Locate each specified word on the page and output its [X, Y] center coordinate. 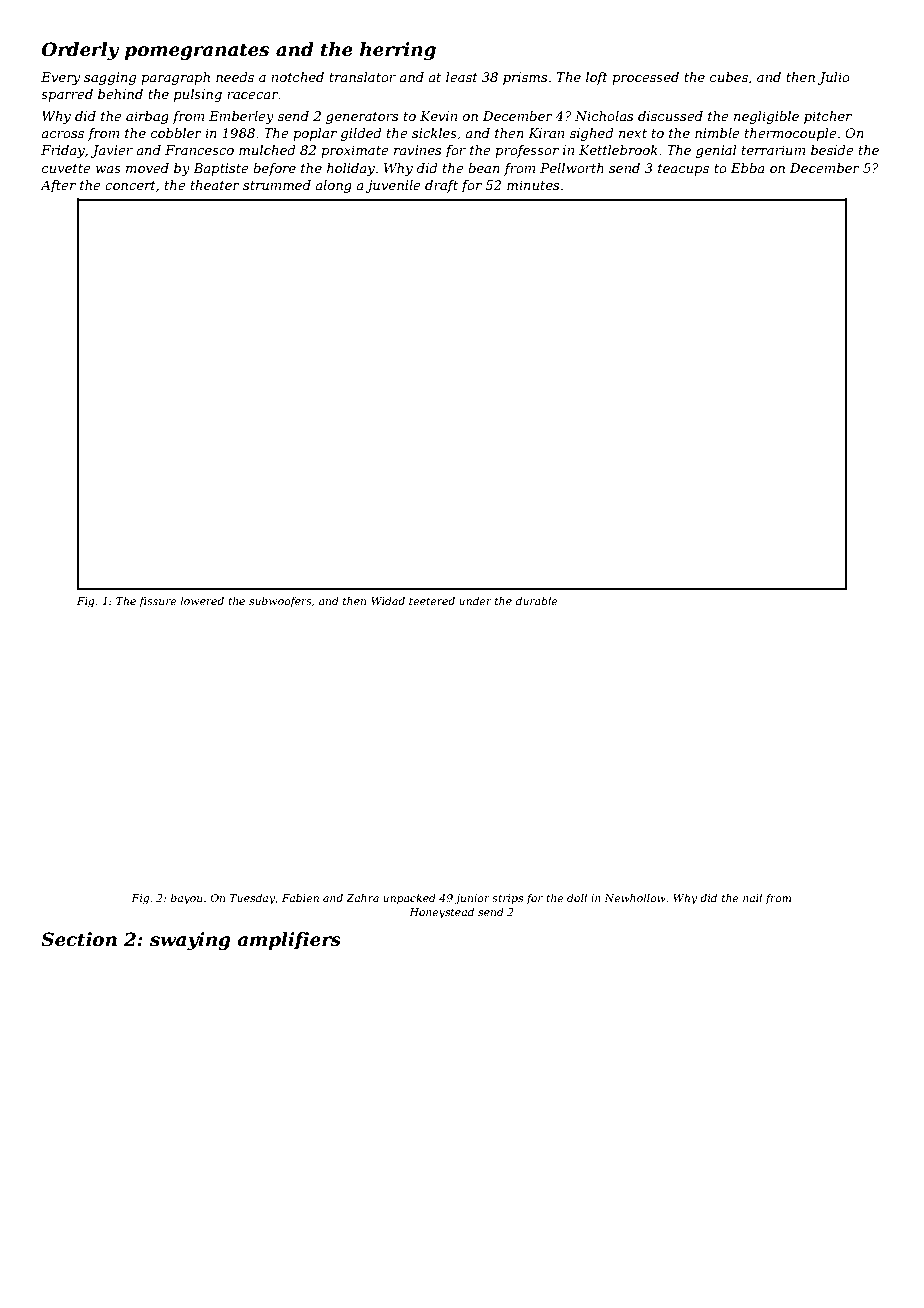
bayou [187, 899]
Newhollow [635, 897]
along [333, 186]
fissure [158, 602]
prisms [525, 78]
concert [130, 185]
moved [147, 168]
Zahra [362, 897]
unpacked [409, 898]
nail [752, 898]
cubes [729, 77]
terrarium [773, 150]
